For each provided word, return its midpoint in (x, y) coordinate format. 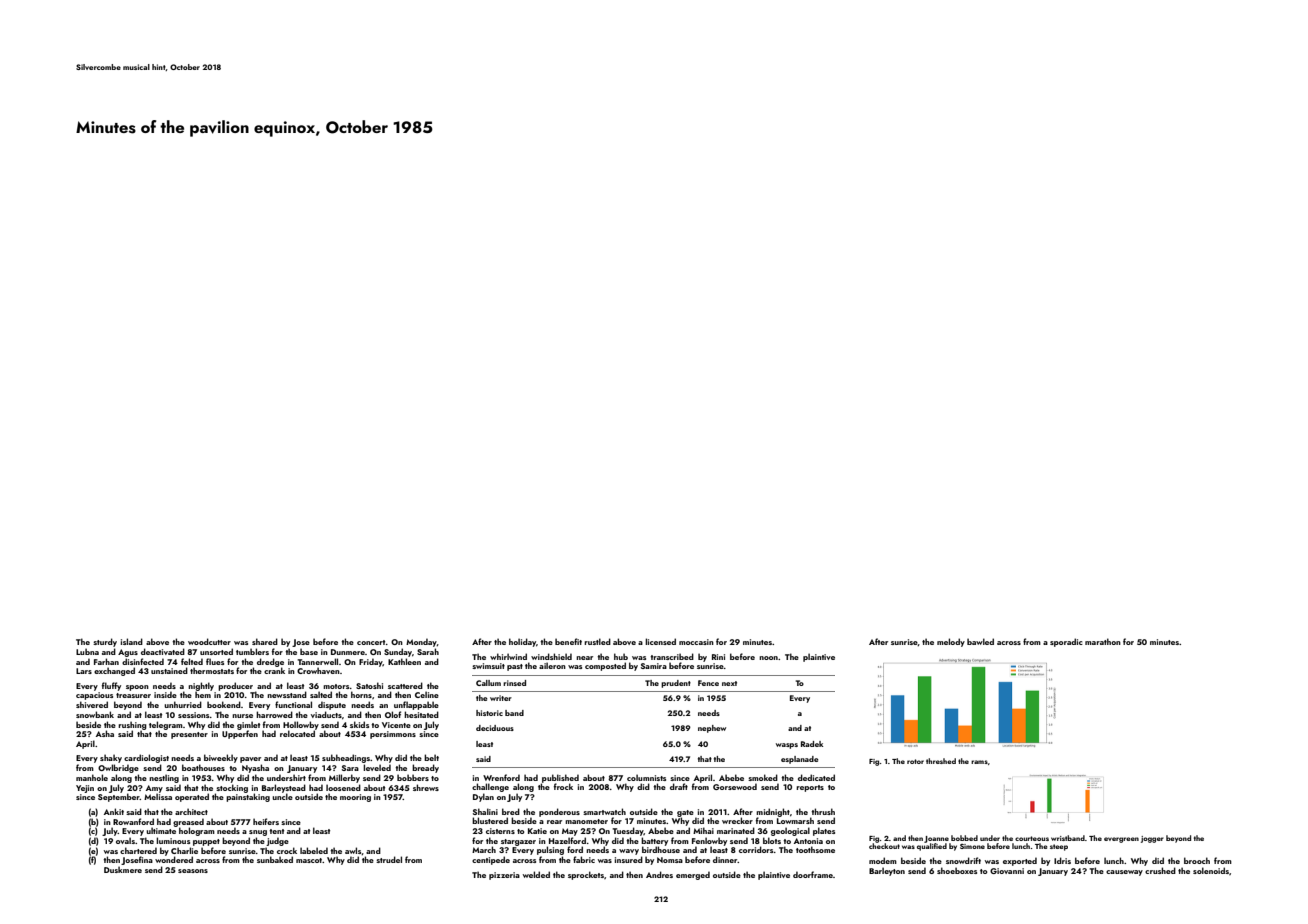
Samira (654, 666)
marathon (1103, 641)
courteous (1032, 838)
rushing (132, 725)
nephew (712, 729)
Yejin (85, 789)
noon (768, 658)
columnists (646, 777)
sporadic (1066, 642)
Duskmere (123, 869)
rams (979, 762)
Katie (537, 831)
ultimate (161, 830)
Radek (812, 744)
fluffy (111, 686)
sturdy (105, 642)
